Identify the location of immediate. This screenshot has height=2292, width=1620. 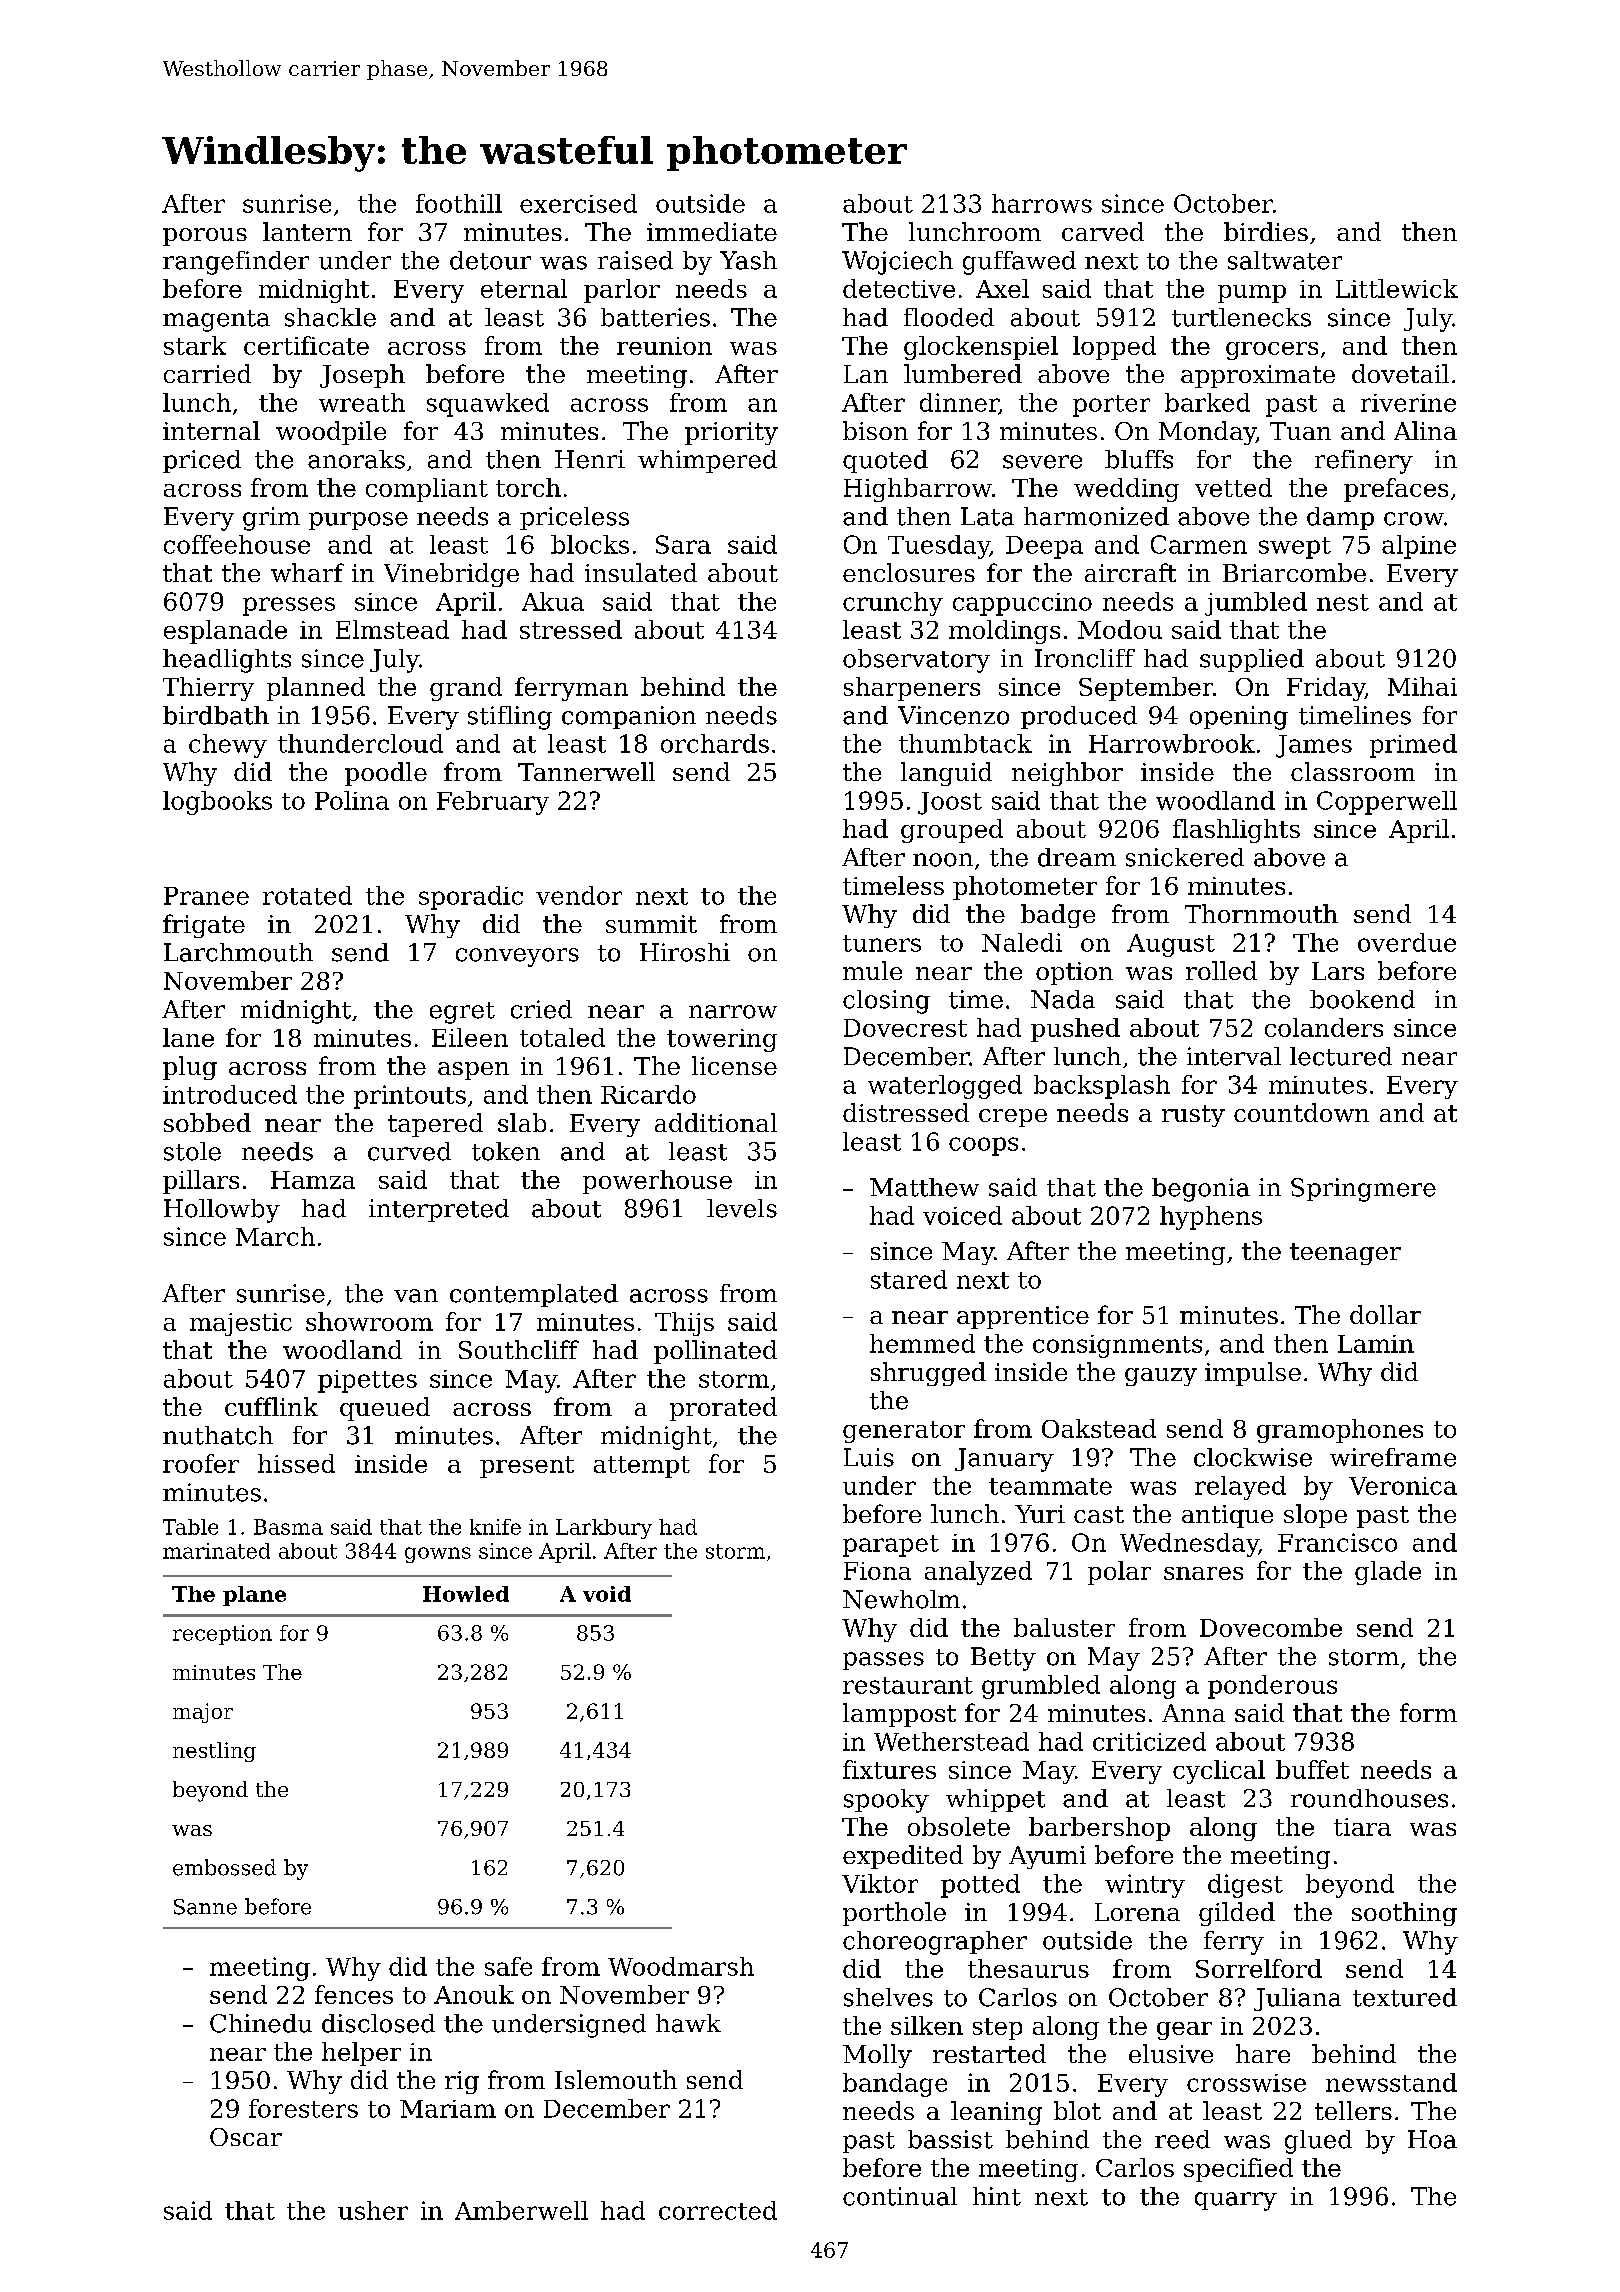
(712, 231).
